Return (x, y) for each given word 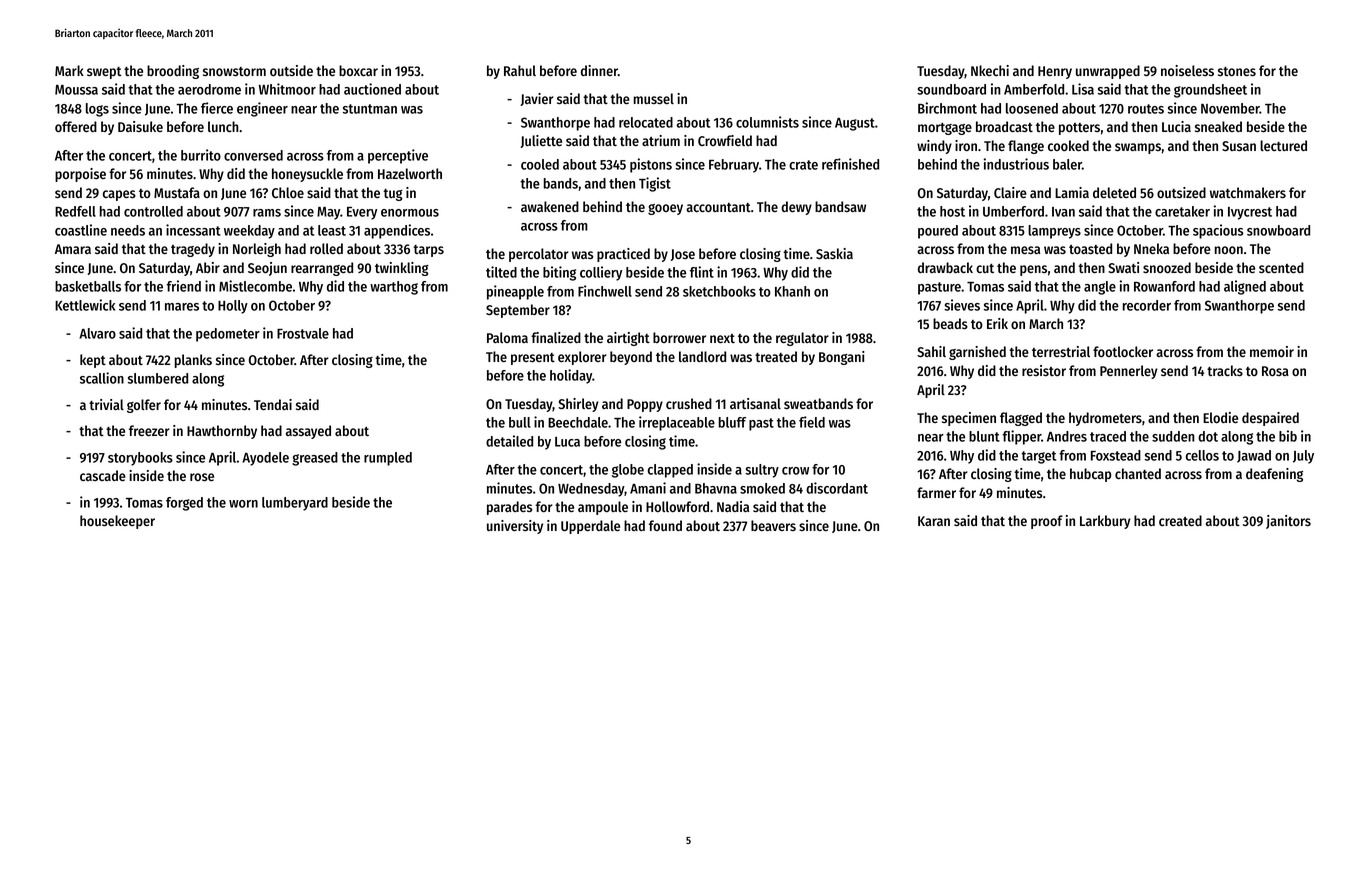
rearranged (322, 269)
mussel (654, 98)
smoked (762, 488)
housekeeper (117, 522)
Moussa (76, 90)
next (722, 338)
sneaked (1218, 126)
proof (1047, 522)
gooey (665, 209)
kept (93, 361)
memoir (1272, 351)
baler (1067, 164)
